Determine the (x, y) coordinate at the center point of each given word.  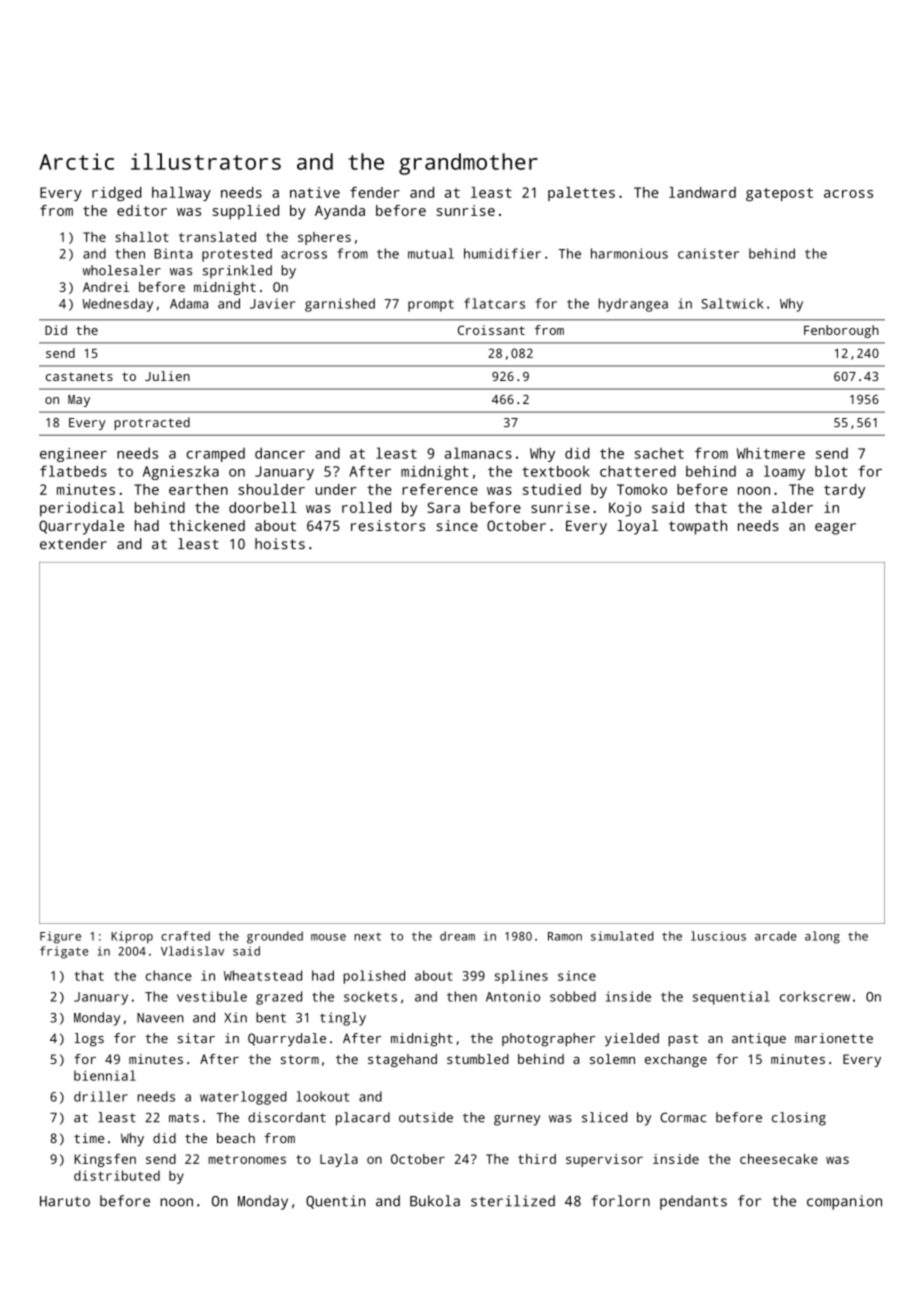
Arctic (76, 161)
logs (89, 1040)
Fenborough (841, 331)
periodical (82, 509)
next (367, 936)
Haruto (65, 1201)
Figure (60, 937)
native (315, 192)
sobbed (573, 996)
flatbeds (73, 471)
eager (835, 529)
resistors (388, 525)
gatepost (779, 194)
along (822, 937)
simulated (622, 936)
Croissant (491, 330)
